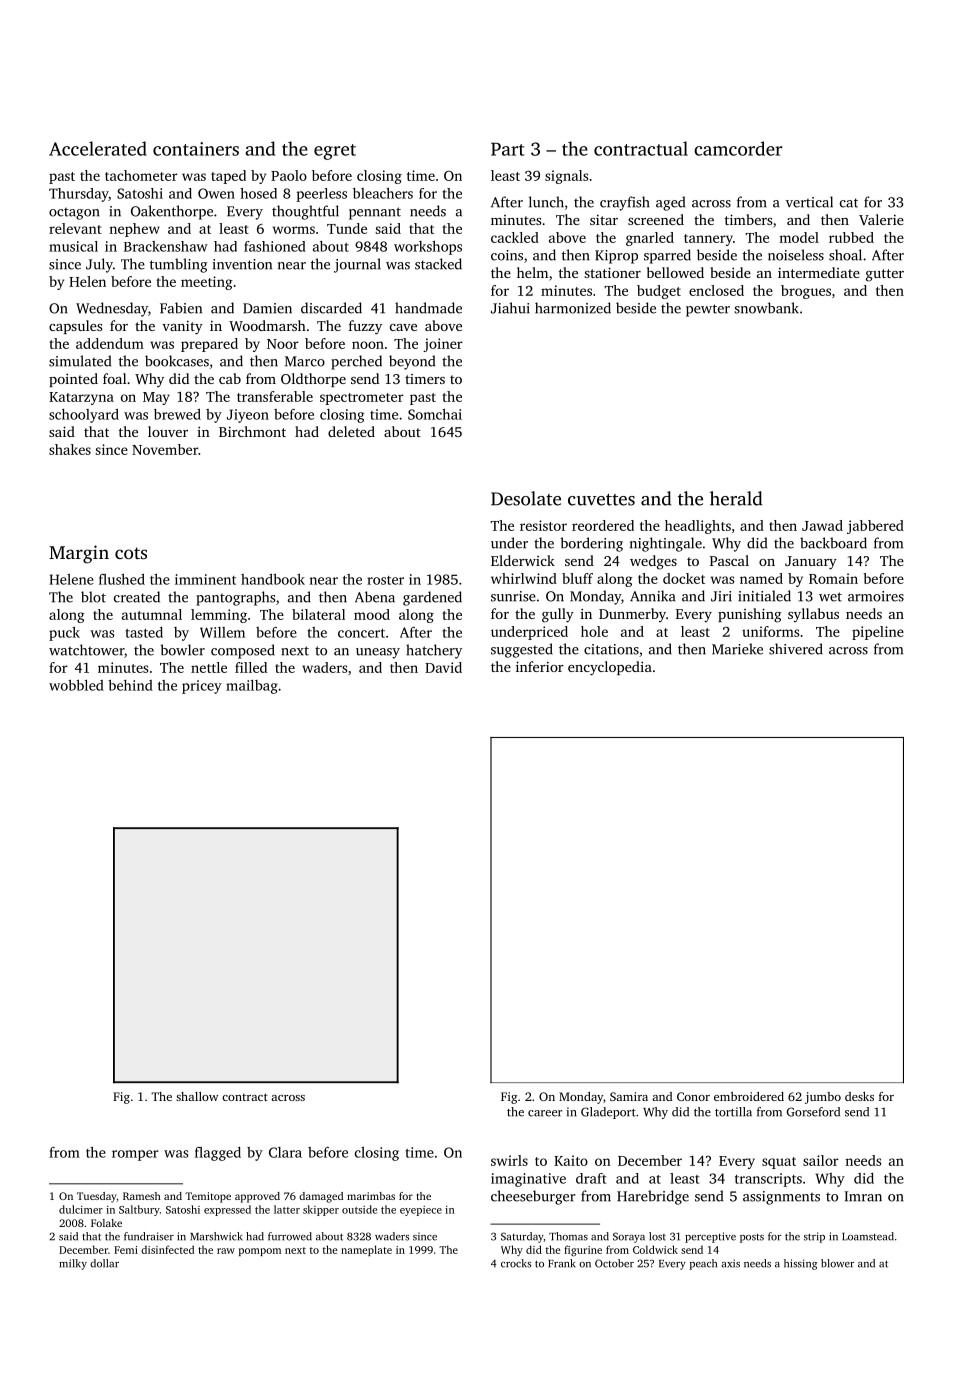 Image resolution: width=953 pixels, height=1380 pixels. Describe the element at coordinates (561, 1263) in the screenshot. I see `Frank` at that location.
